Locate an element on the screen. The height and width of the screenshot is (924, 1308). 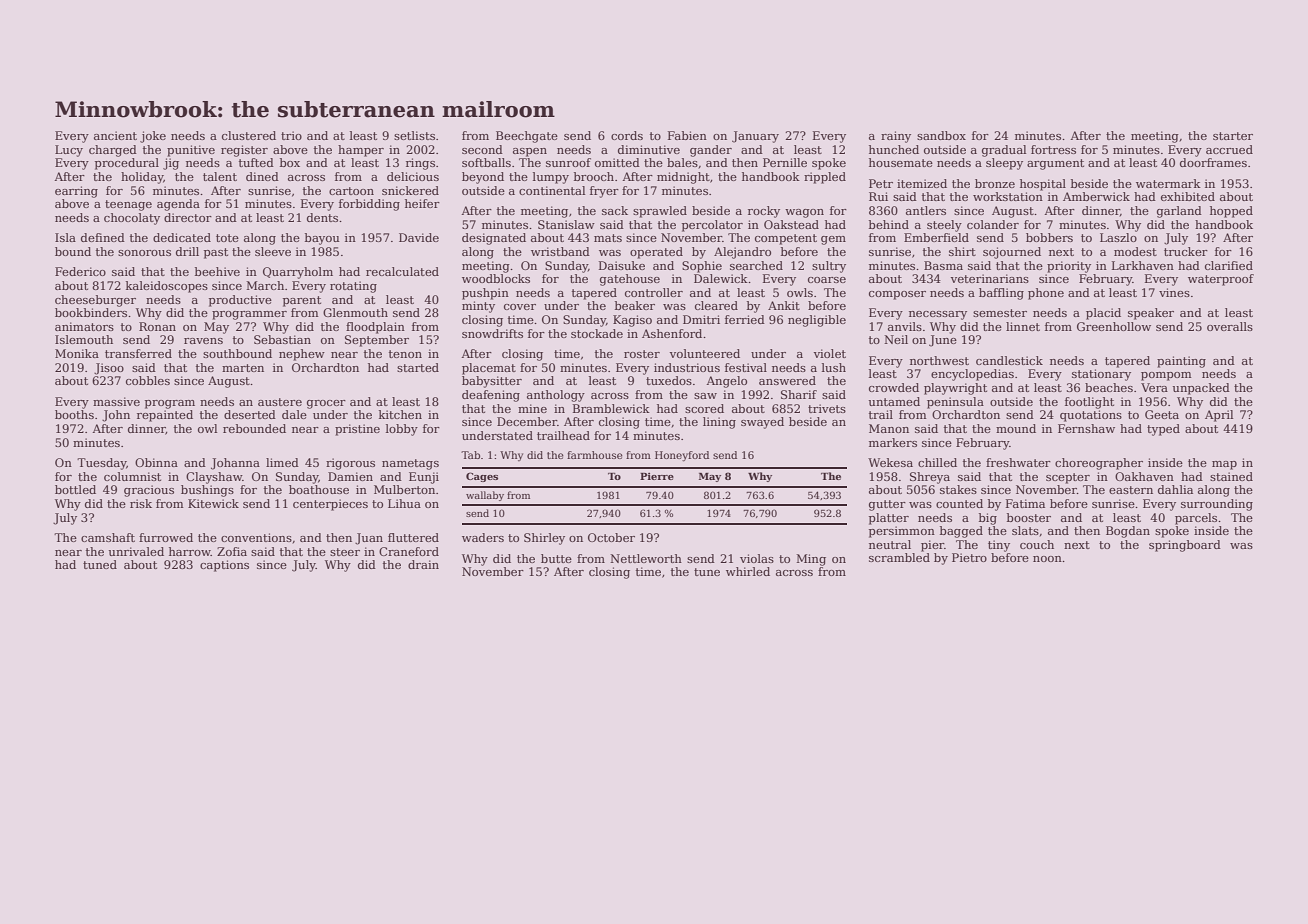
scored is located at coordinates (704, 408).
